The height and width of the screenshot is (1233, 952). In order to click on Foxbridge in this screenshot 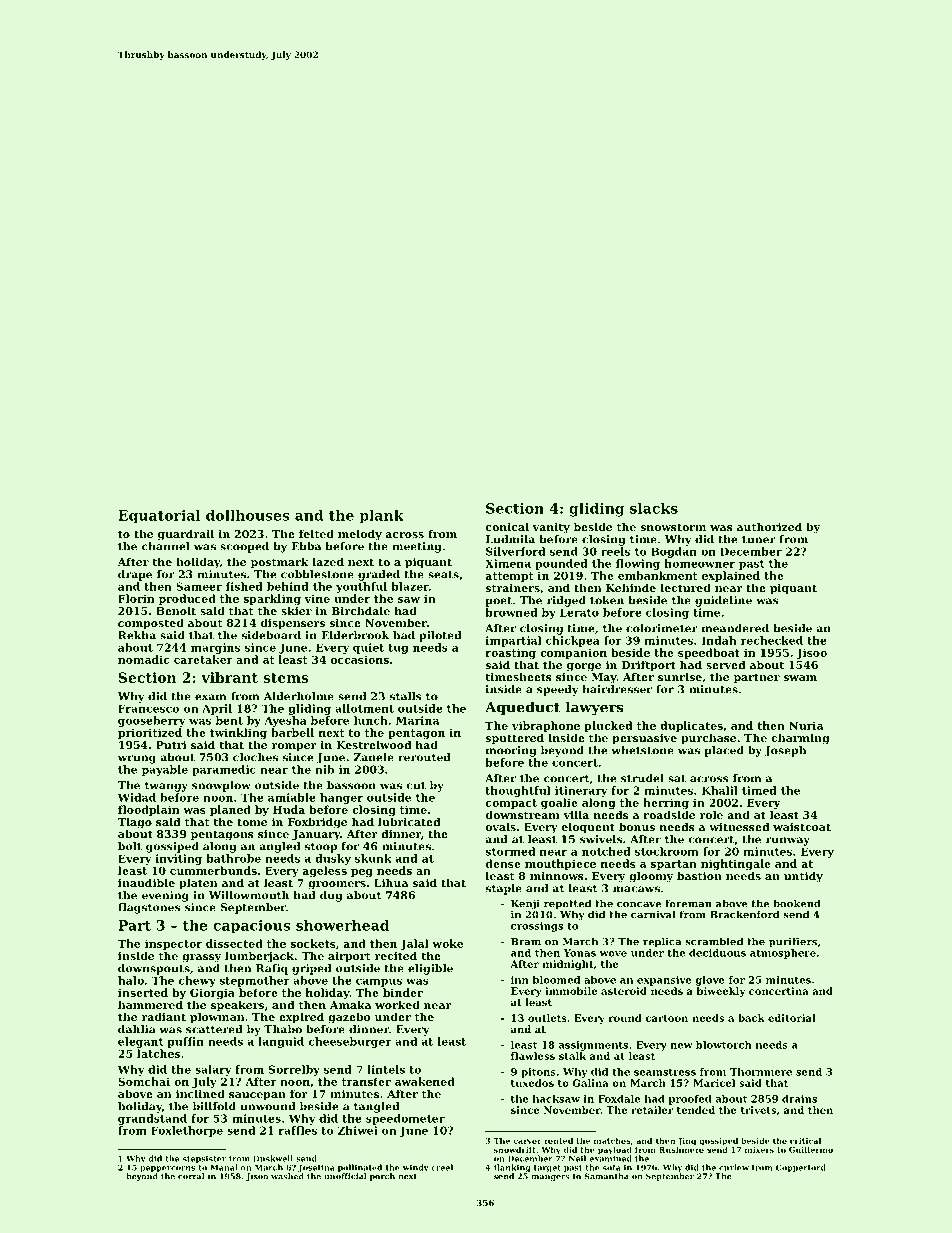, I will do `click(317, 823)`.
